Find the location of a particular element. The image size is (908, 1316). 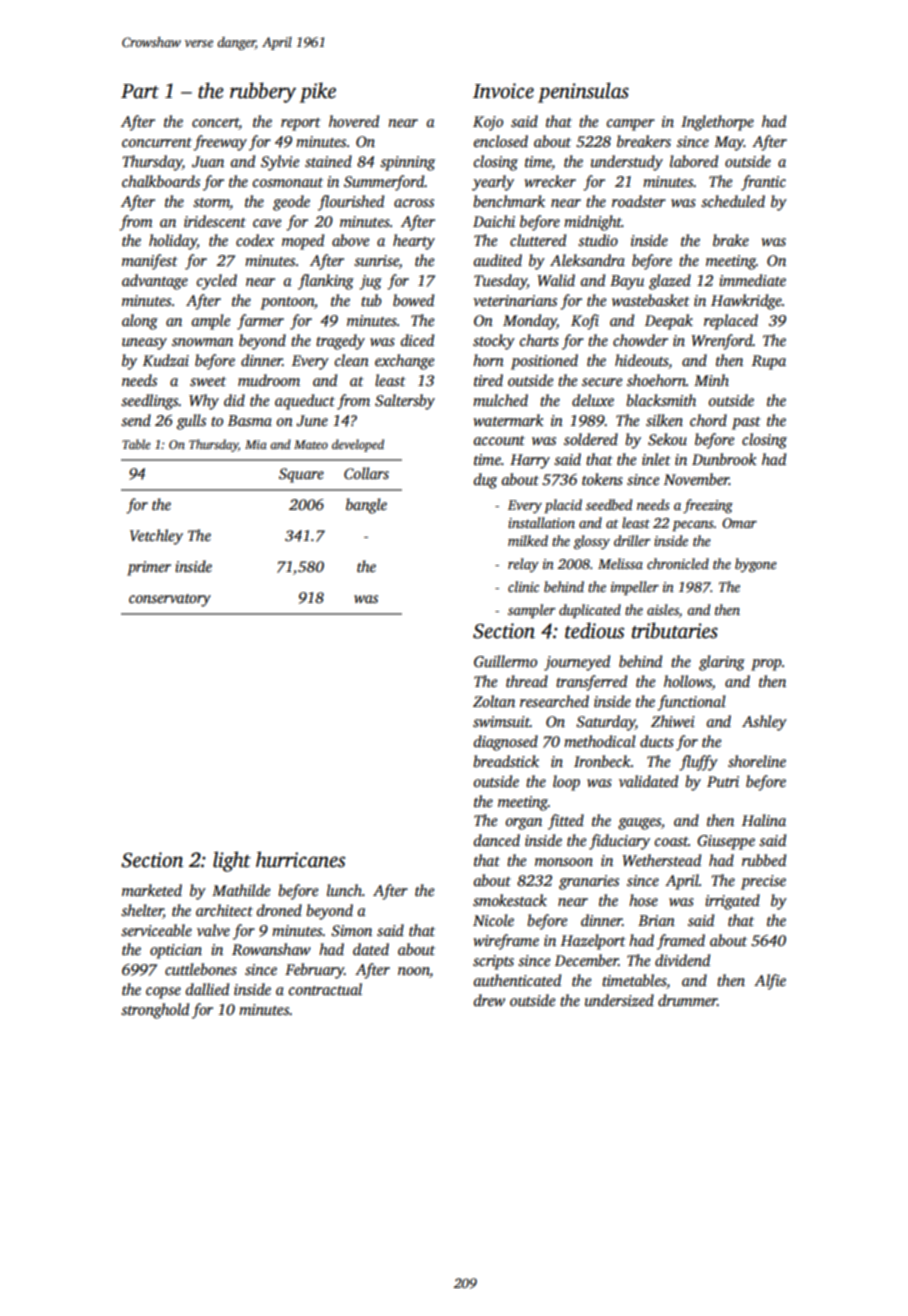

drummer is located at coordinates (687, 1000).
